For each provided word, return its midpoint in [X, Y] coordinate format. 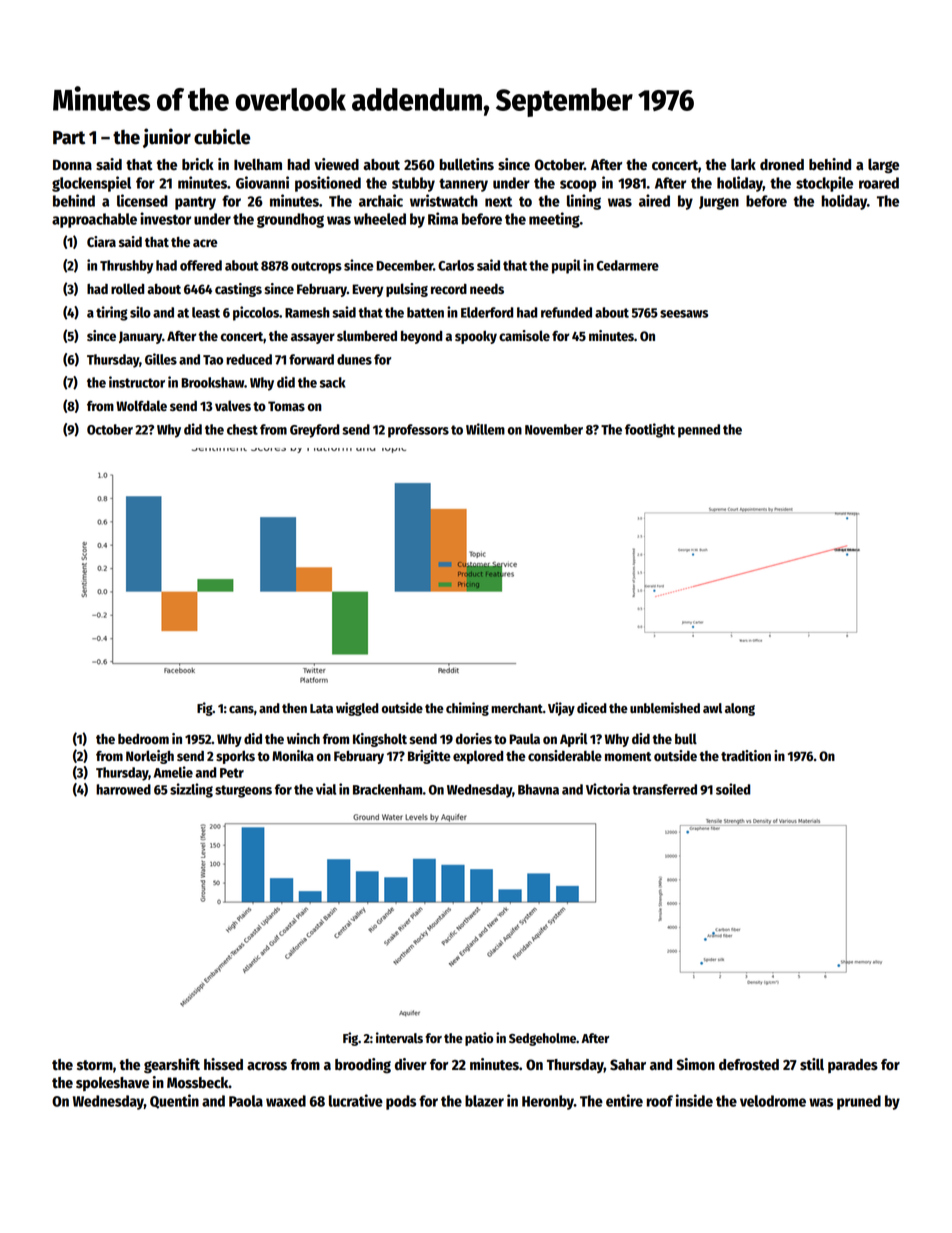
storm [95, 1065]
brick [198, 164]
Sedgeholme [542, 1039]
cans [241, 709]
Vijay [561, 709]
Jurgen [719, 203]
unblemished [665, 707]
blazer [484, 1101]
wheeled [380, 219]
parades [853, 1066]
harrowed [123, 789]
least [206, 312]
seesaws [684, 314]
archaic [381, 200]
